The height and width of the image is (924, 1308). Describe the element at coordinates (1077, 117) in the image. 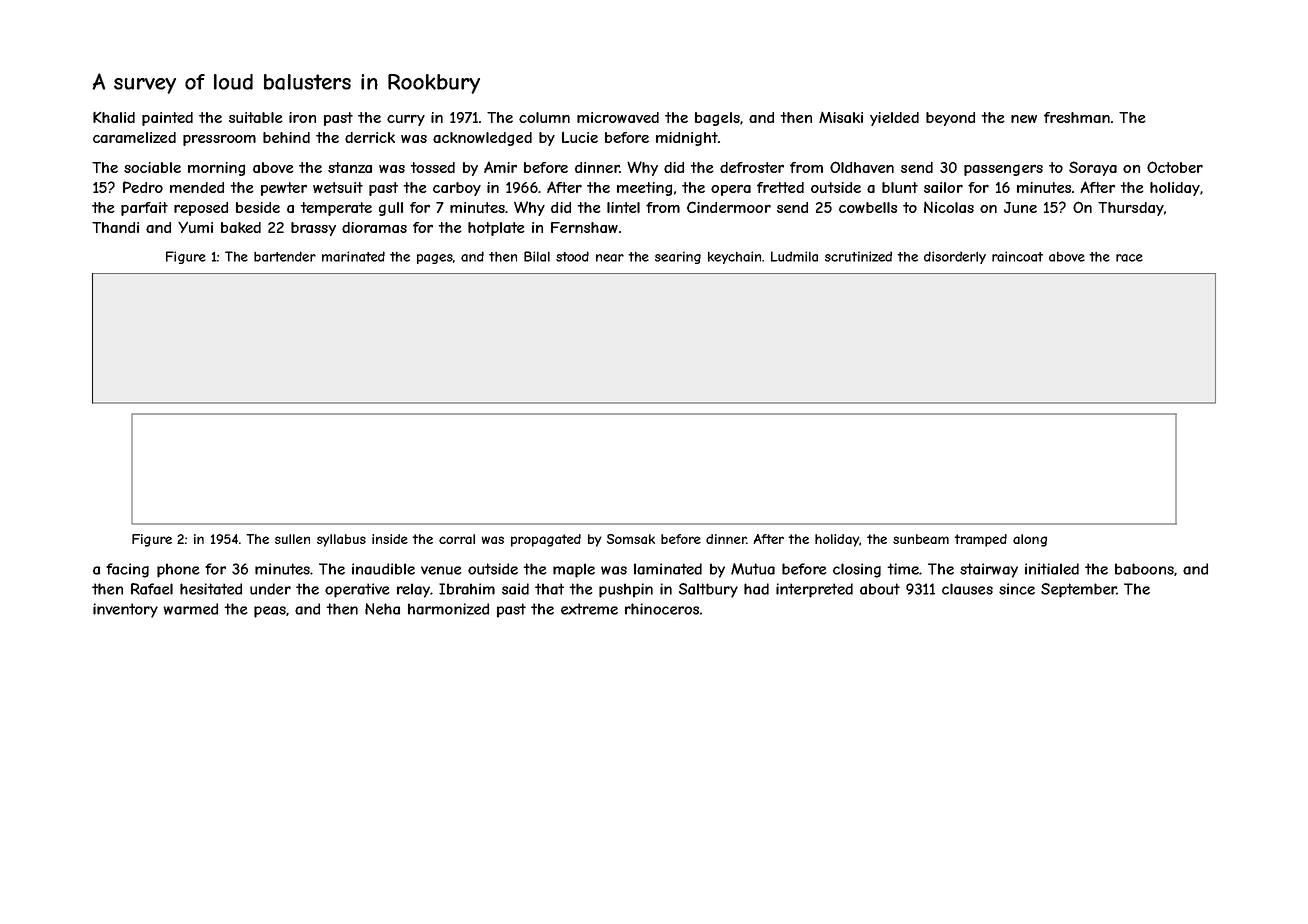

I see `freshman` at that location.
